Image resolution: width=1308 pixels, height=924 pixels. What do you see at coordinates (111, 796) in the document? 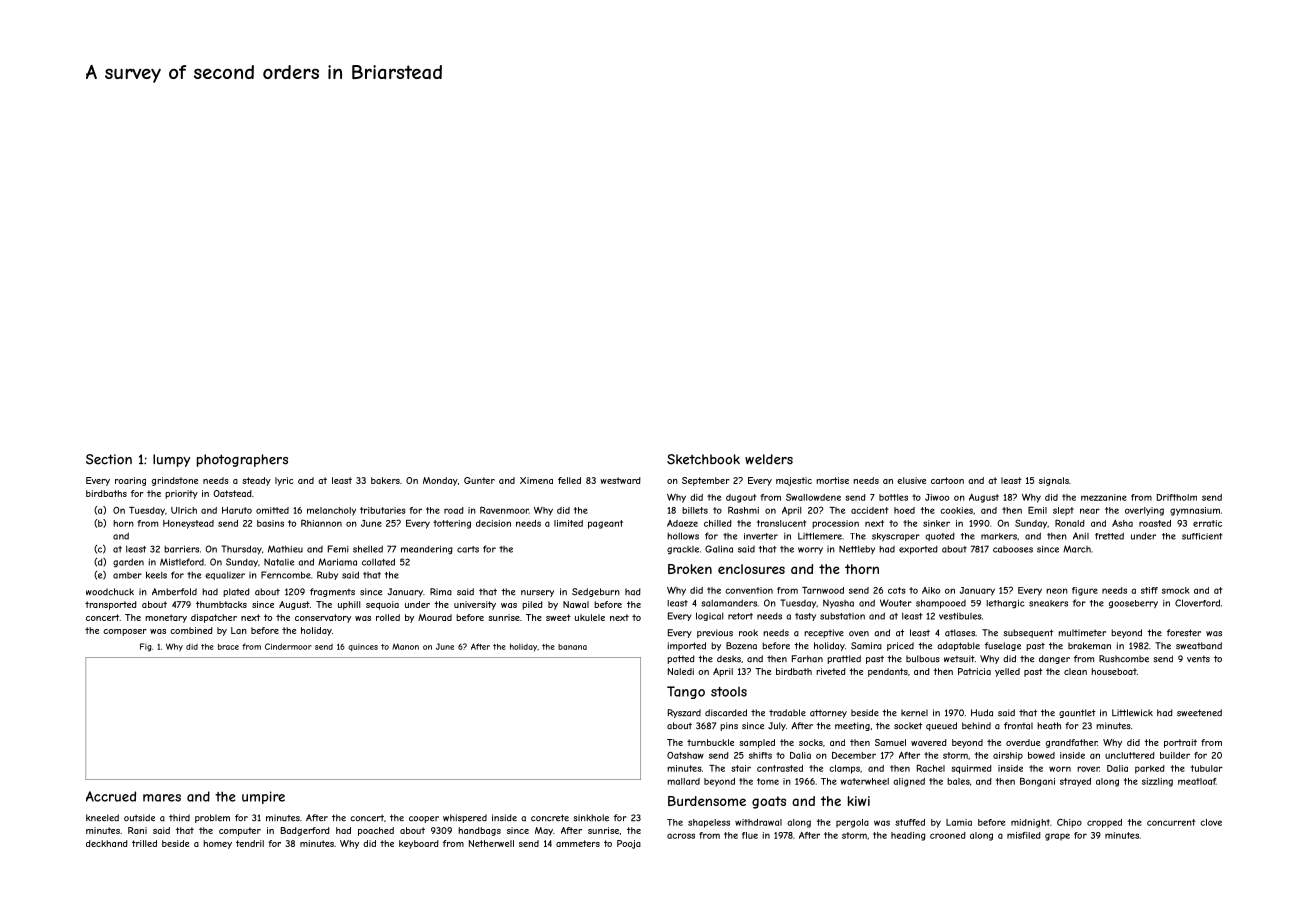
I see `Accrued` at bounding box center [111, 796].
